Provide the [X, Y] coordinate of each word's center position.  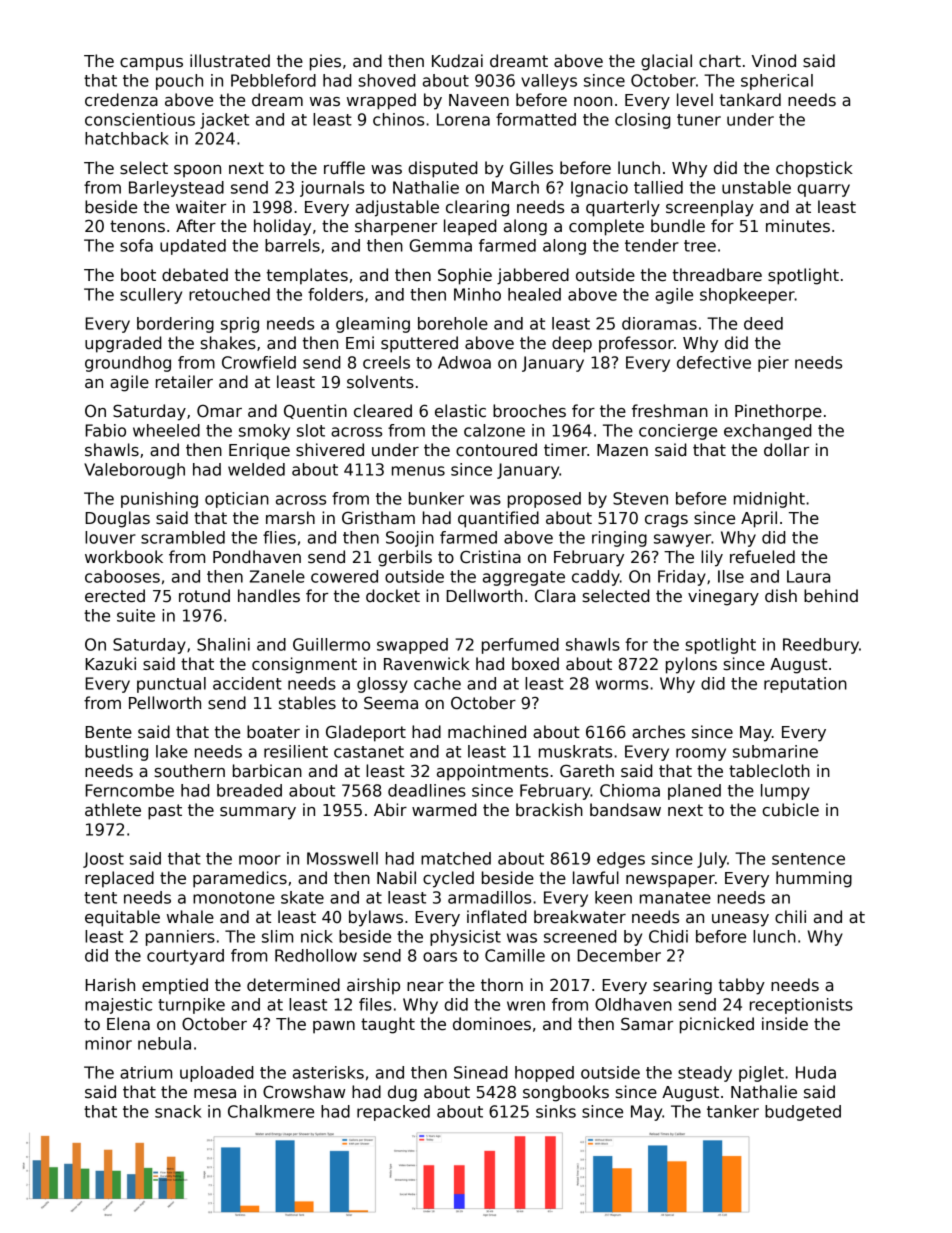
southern [190, 771]
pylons [691, 665]
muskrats [575, 751]
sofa [136, 245]
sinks [556, 1111]
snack [178, 1111]
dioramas [659, 323]
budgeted [803, 1113]
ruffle [344, 168]
